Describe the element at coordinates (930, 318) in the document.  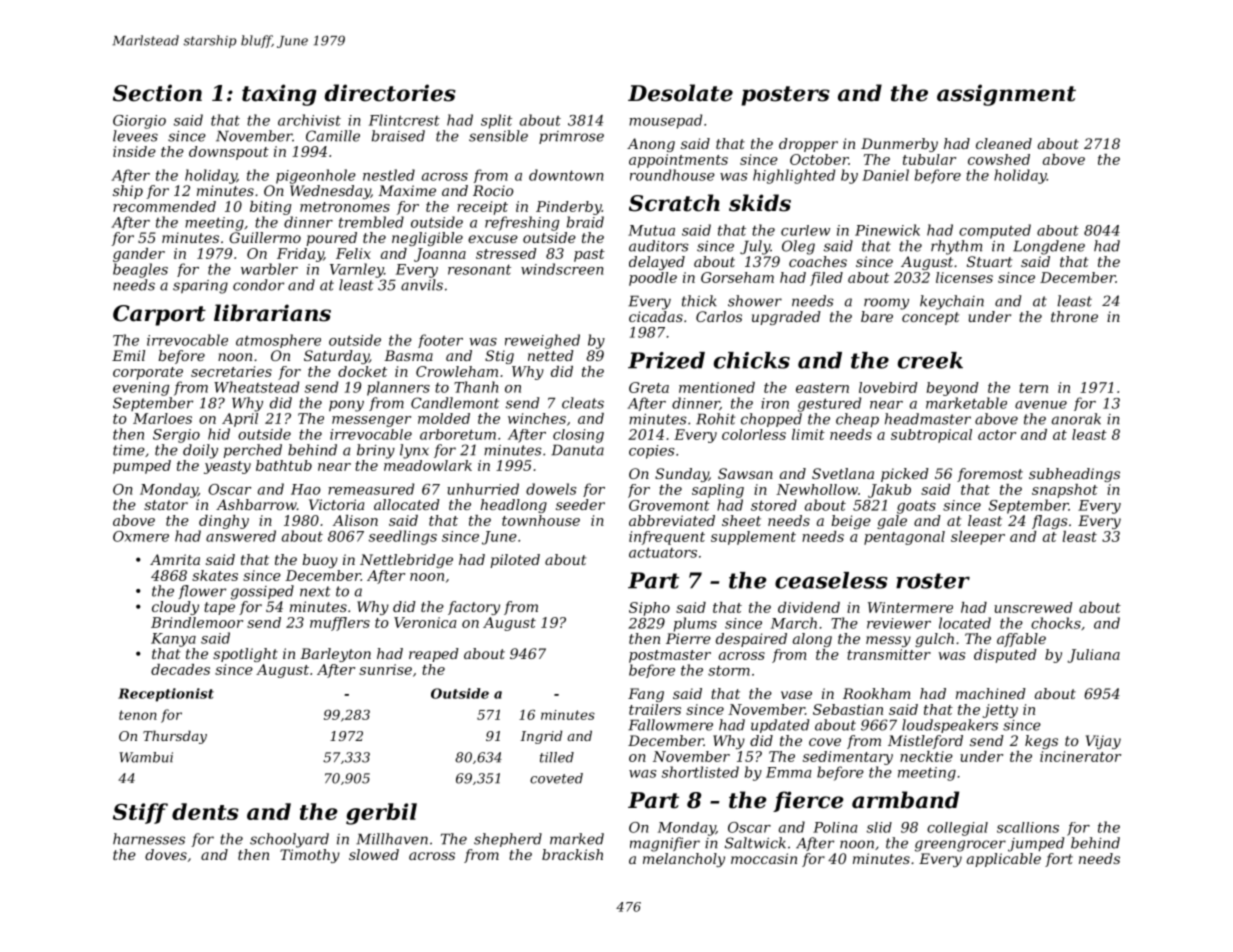
I see `concept` at that location.
